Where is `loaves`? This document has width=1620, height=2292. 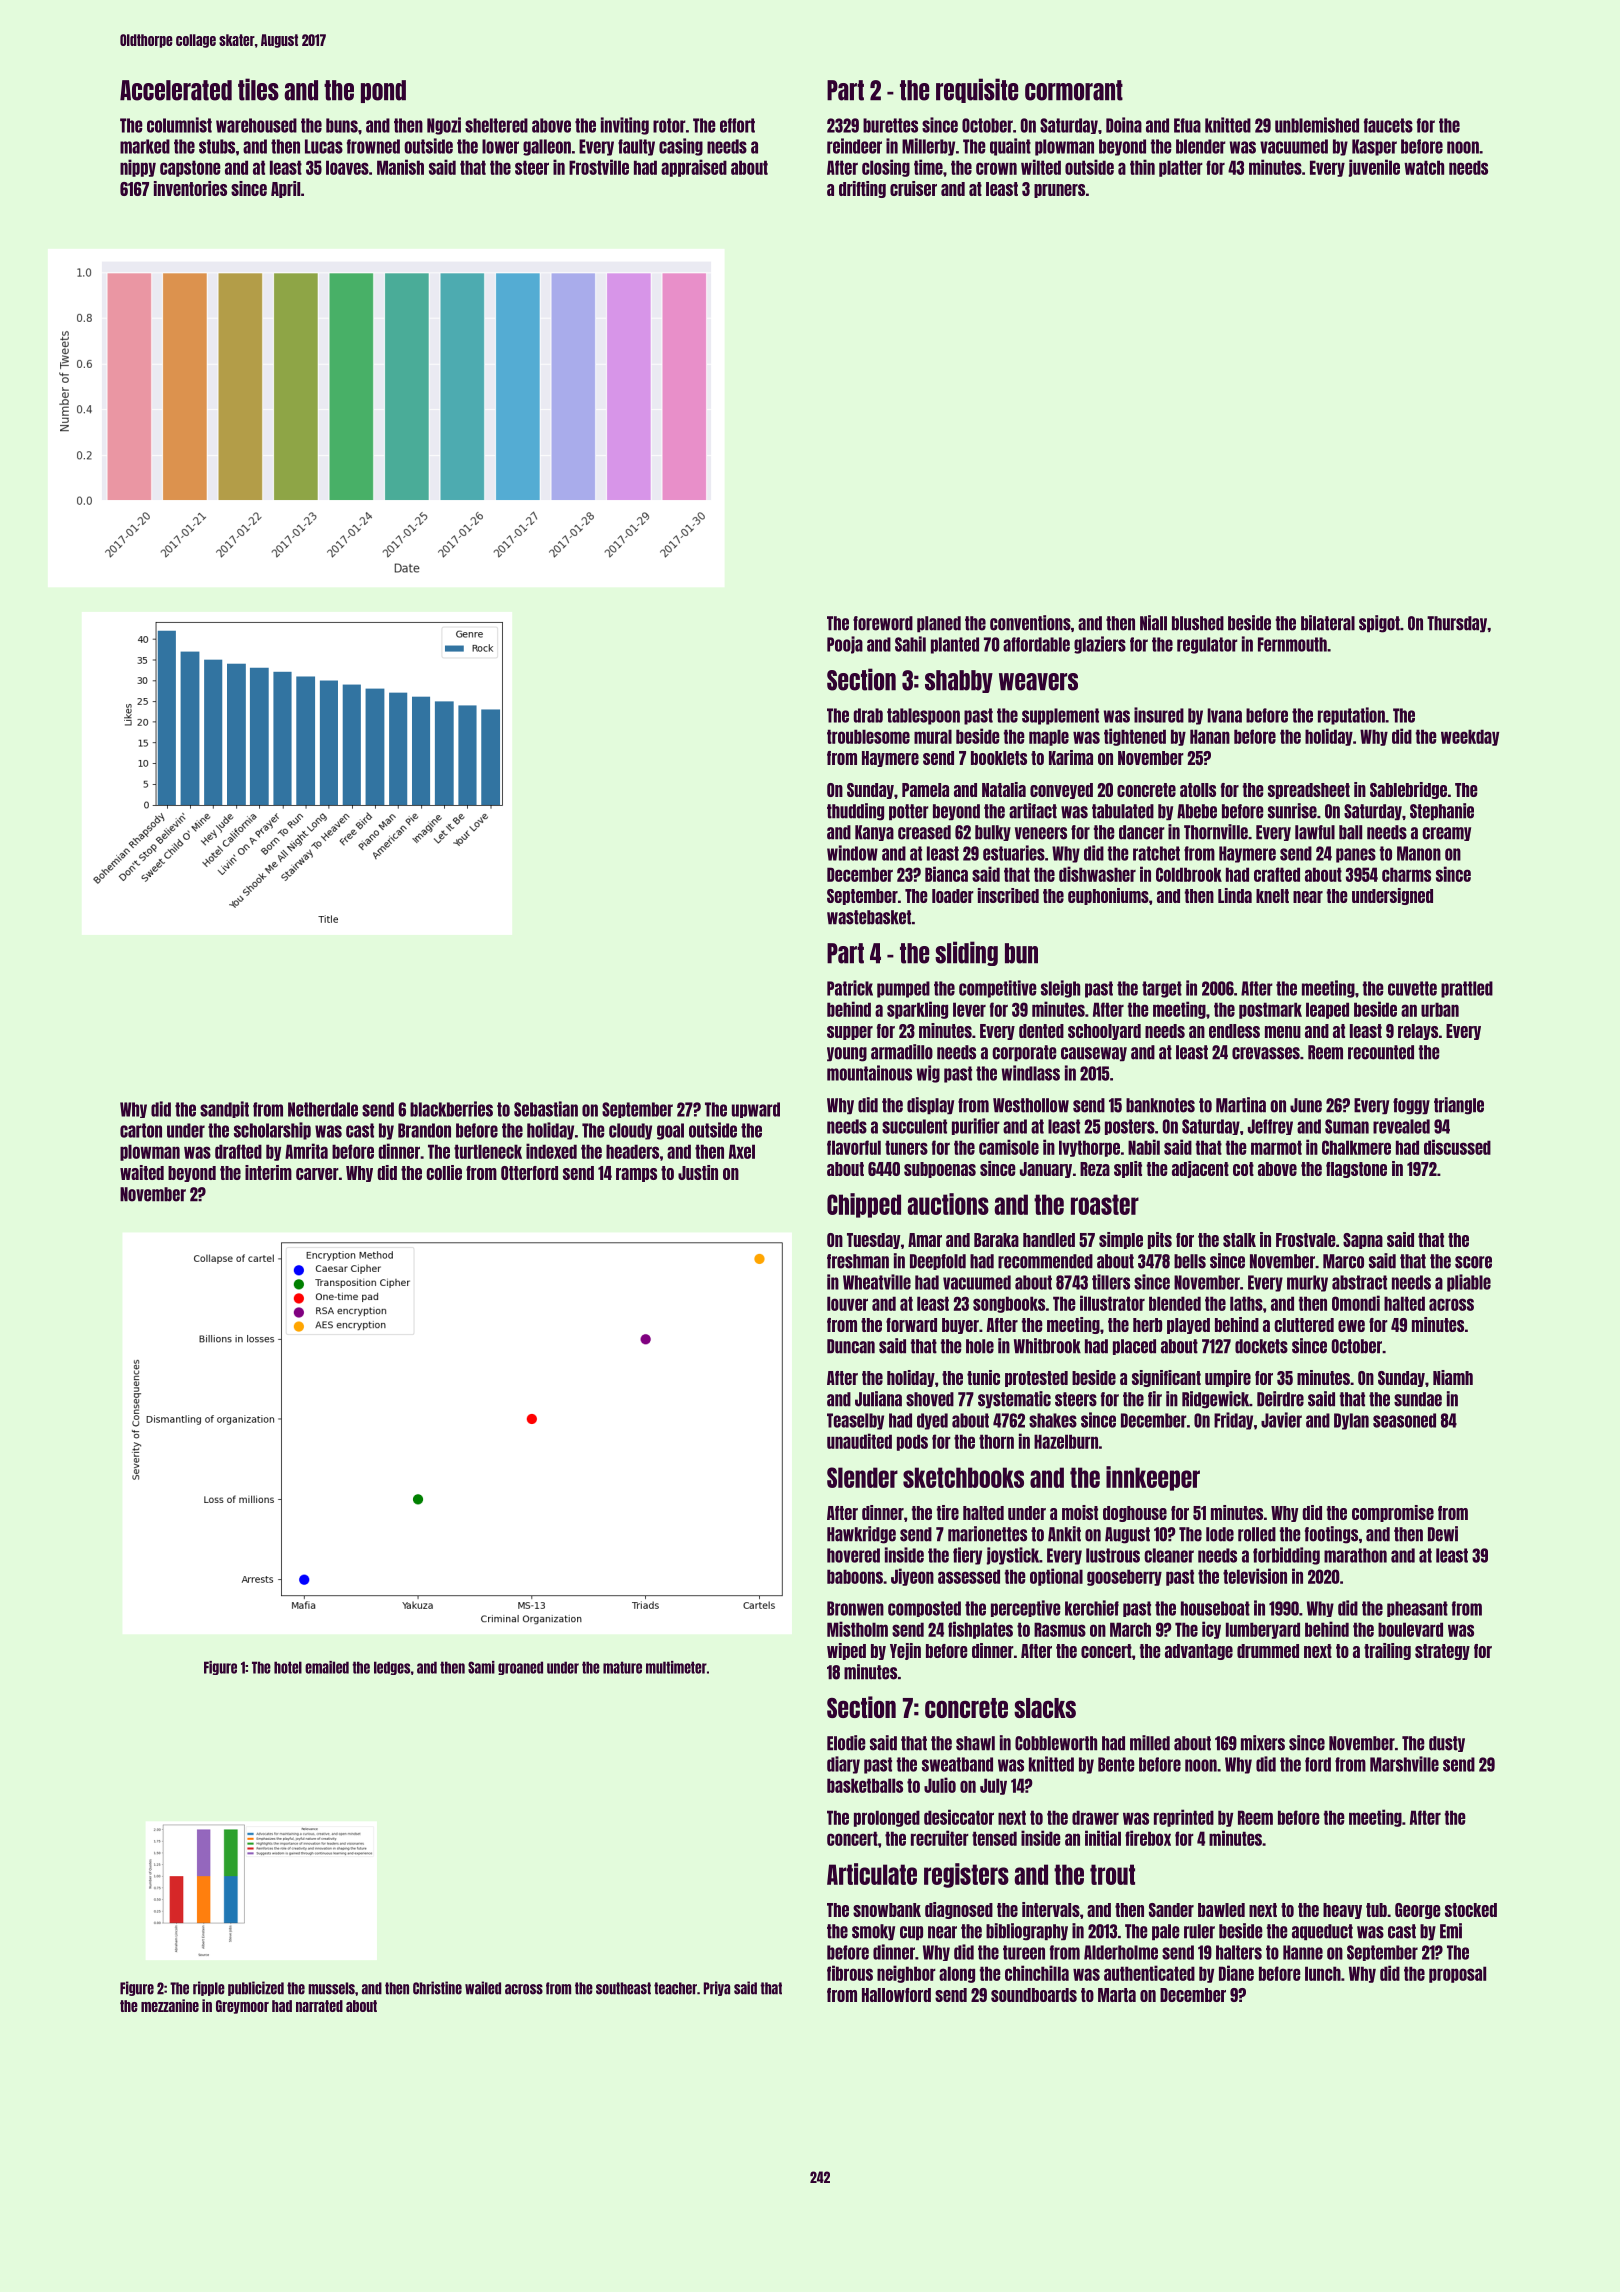 loaves is located at coordinates (347, 167).
